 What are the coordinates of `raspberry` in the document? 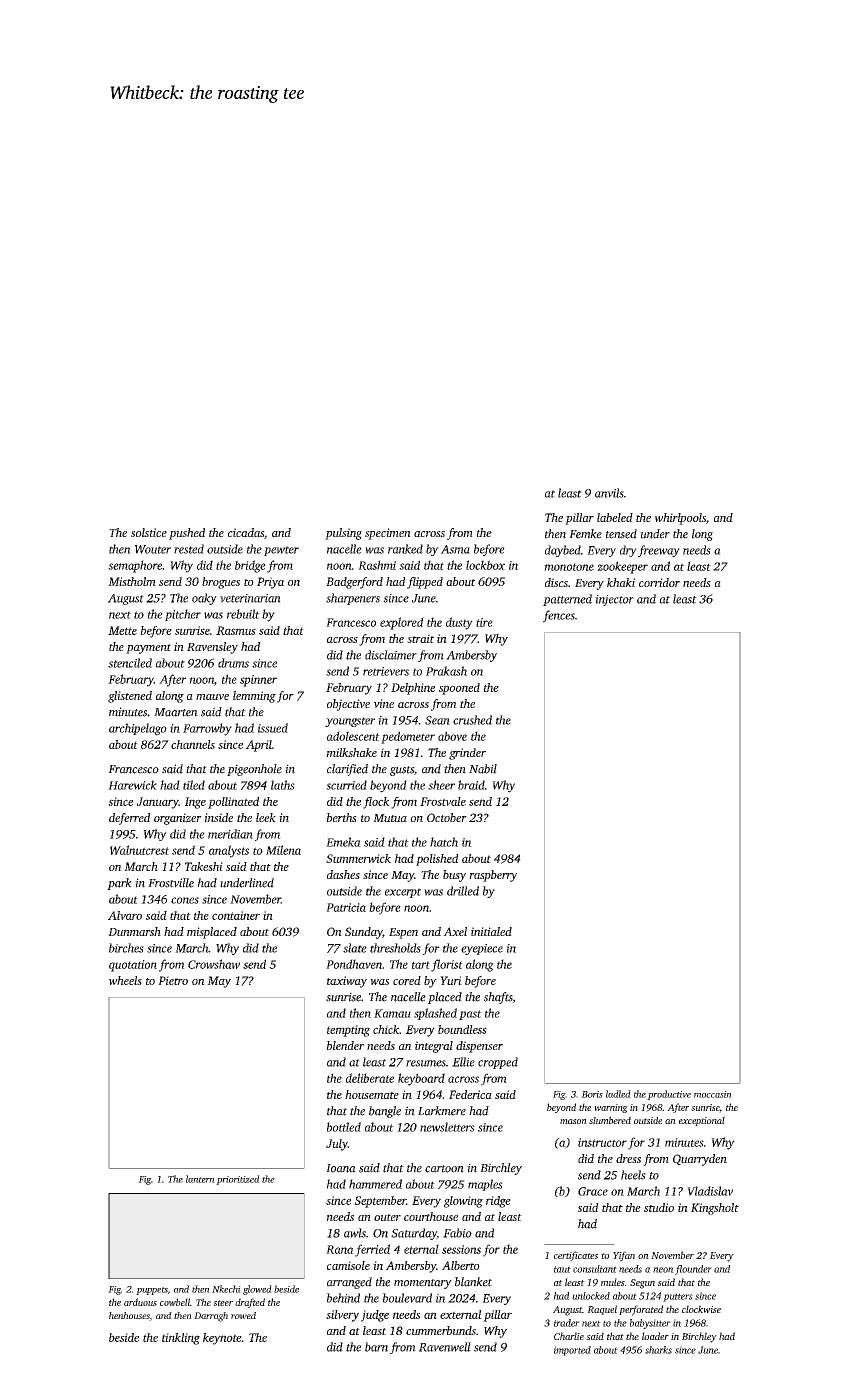 It's located at (493, 876).
